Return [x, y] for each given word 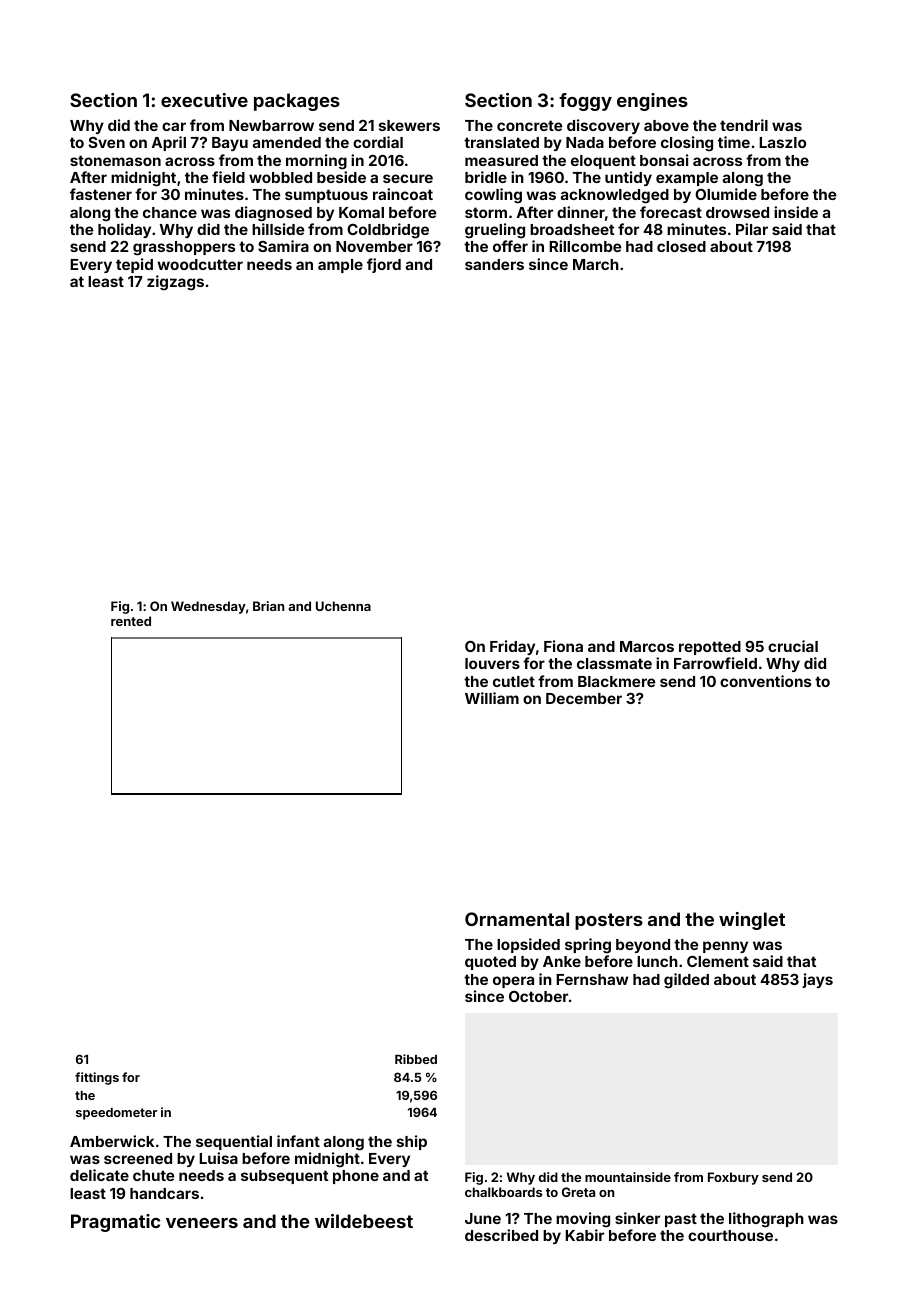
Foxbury [733, 1178]
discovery [603, 126]
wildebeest [364, 1221]
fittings [97, 1078]
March [596, 264]
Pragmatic [115, 1223]
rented [131, 621]
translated [501, 142]
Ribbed [416, 1059]
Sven [107, 142]
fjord [384, 265]
